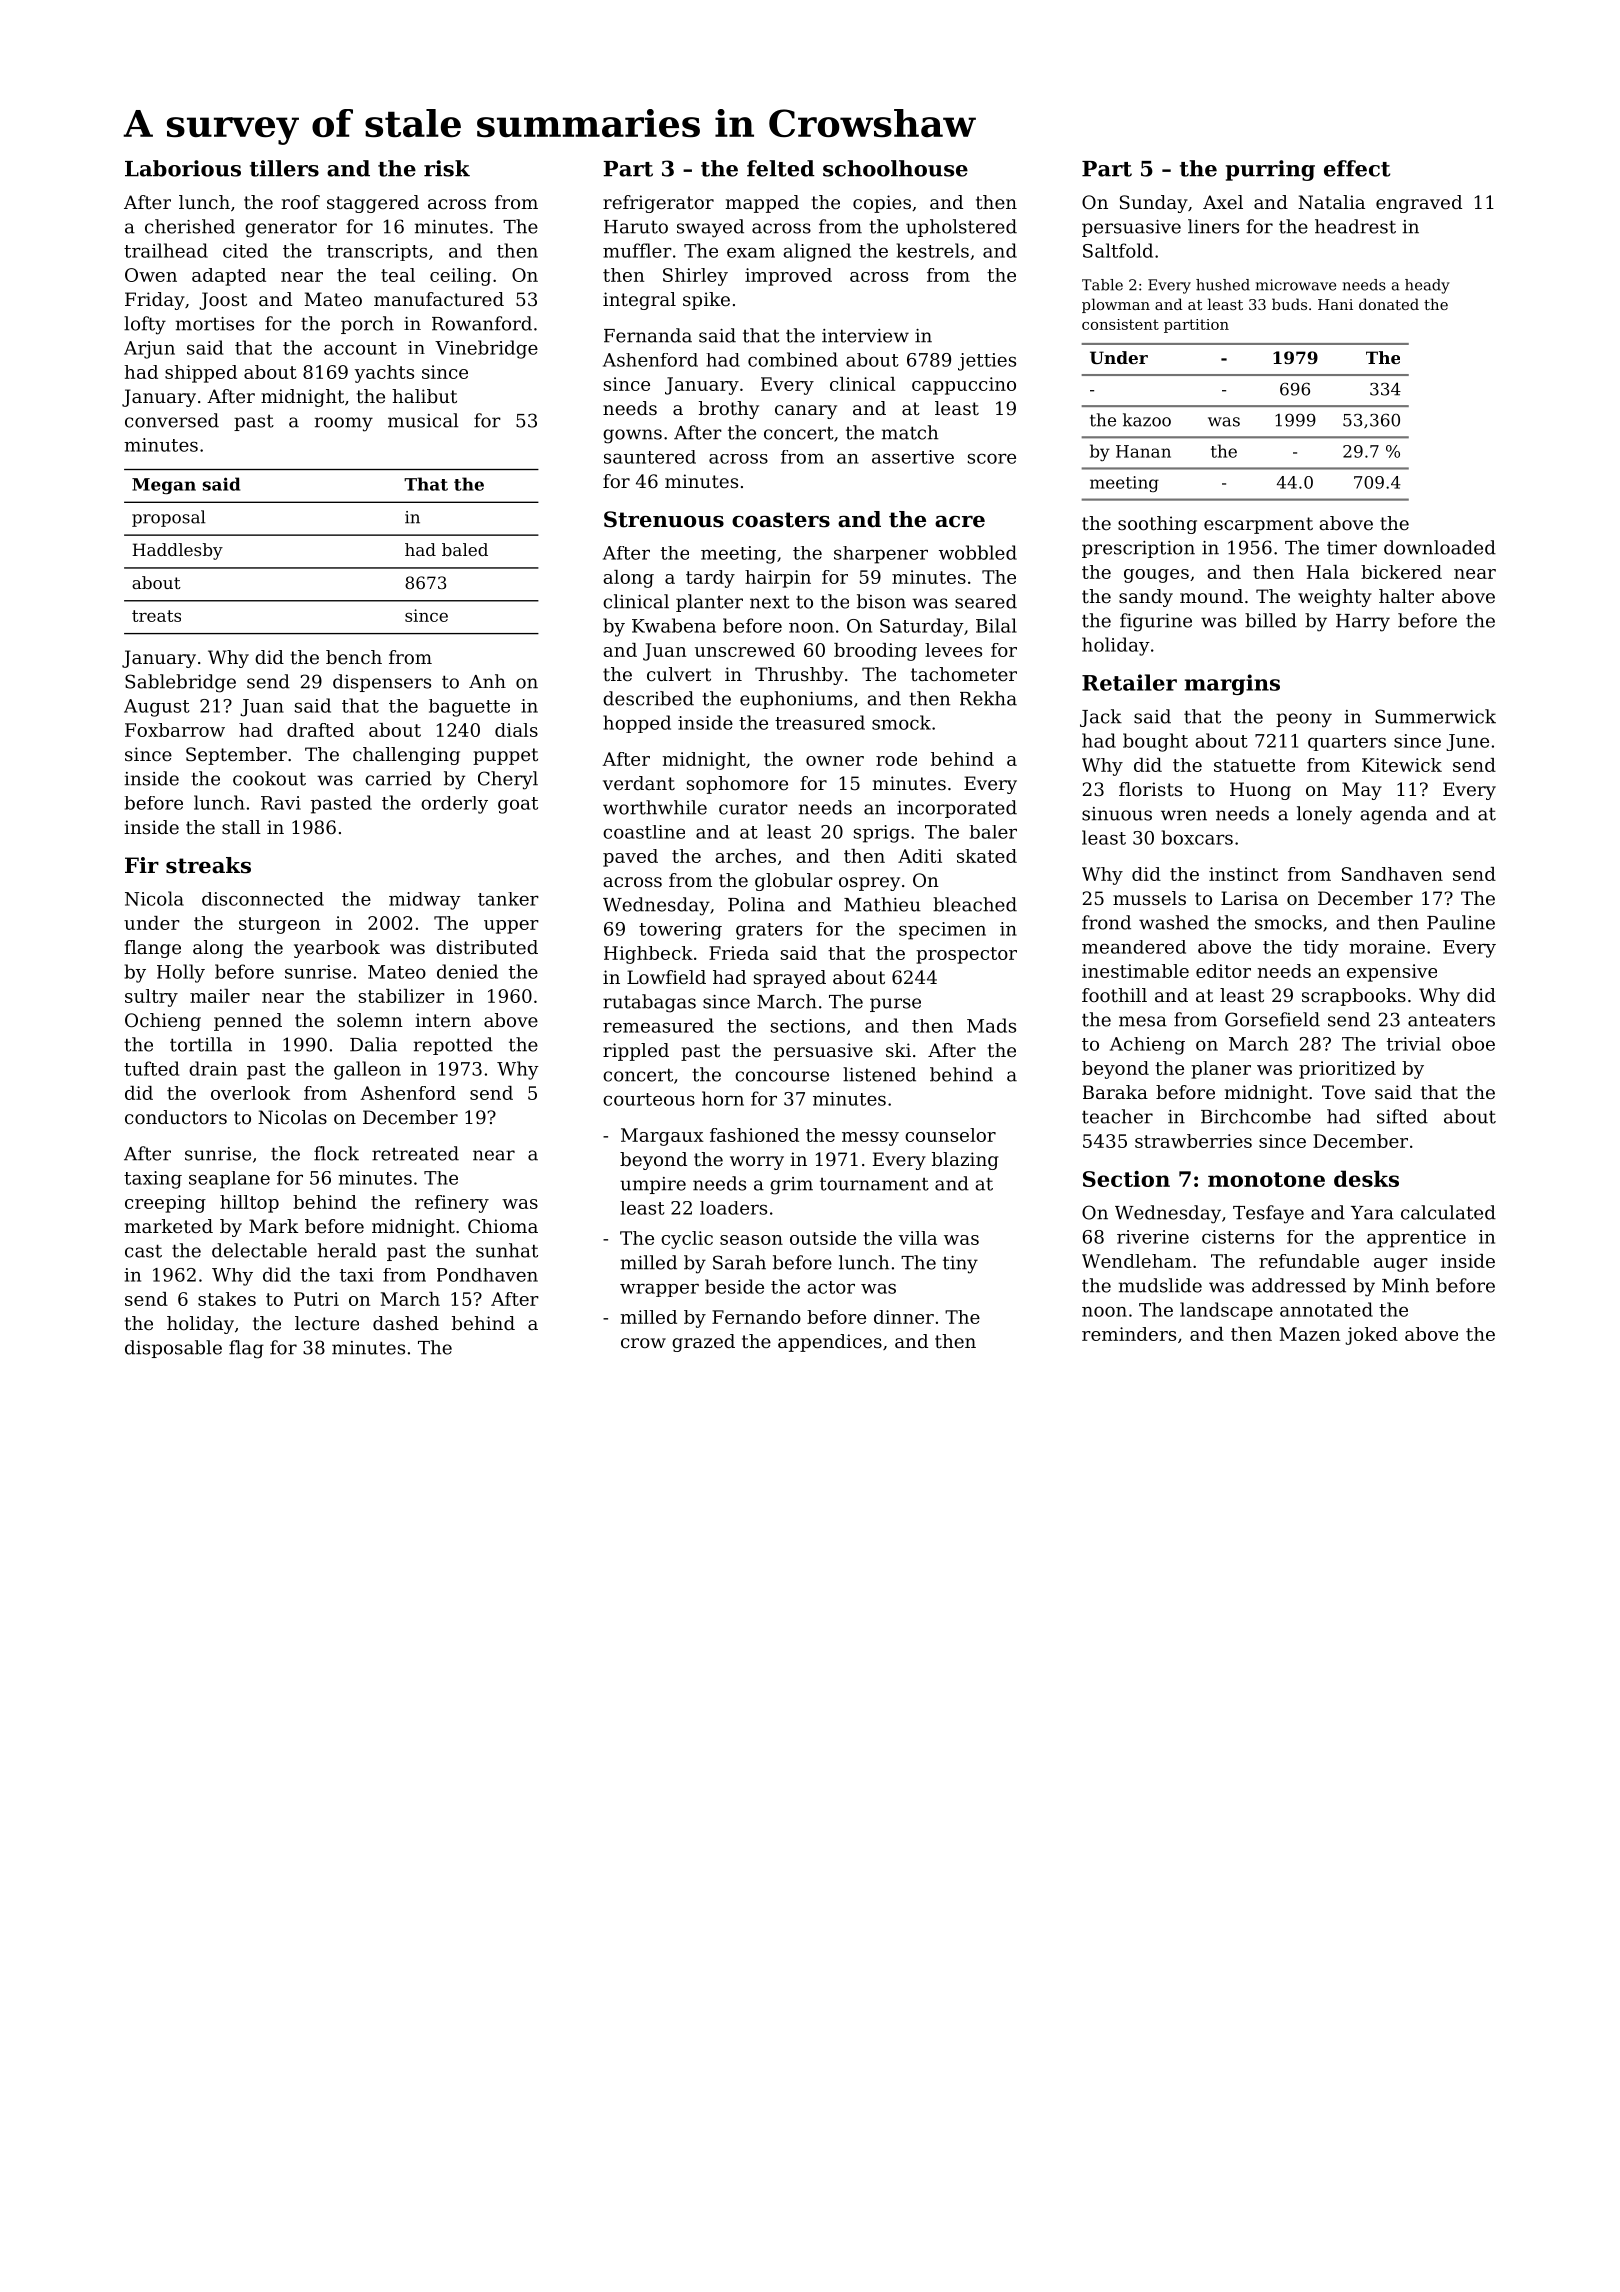 The height and width of the screenshot is (2292, 1620). What do you see at coordinates (1309, 1261) in the screenshot?
I see `refundable` at bounding box center [1309, 1261].
